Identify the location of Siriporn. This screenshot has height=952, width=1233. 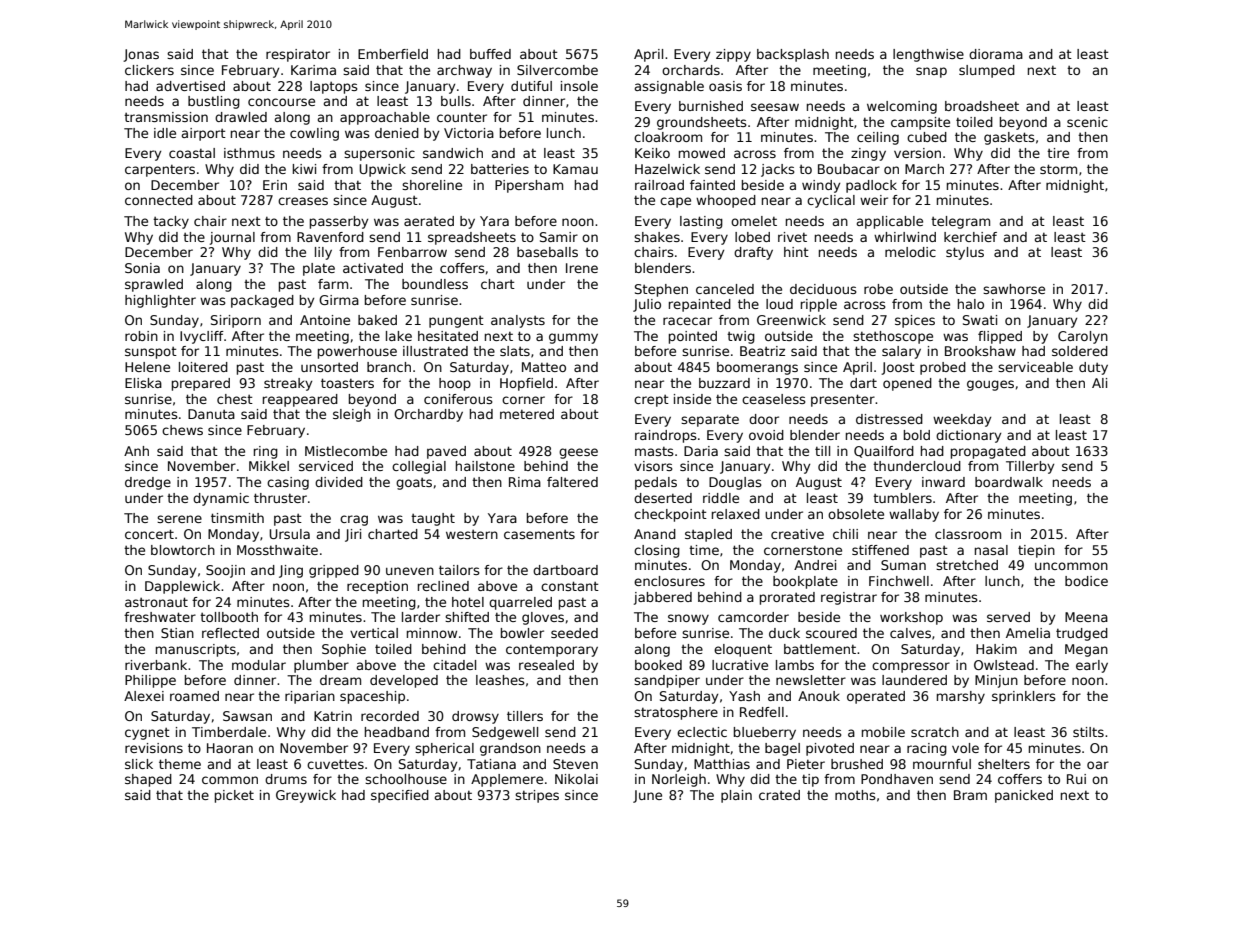
(236, 321).
